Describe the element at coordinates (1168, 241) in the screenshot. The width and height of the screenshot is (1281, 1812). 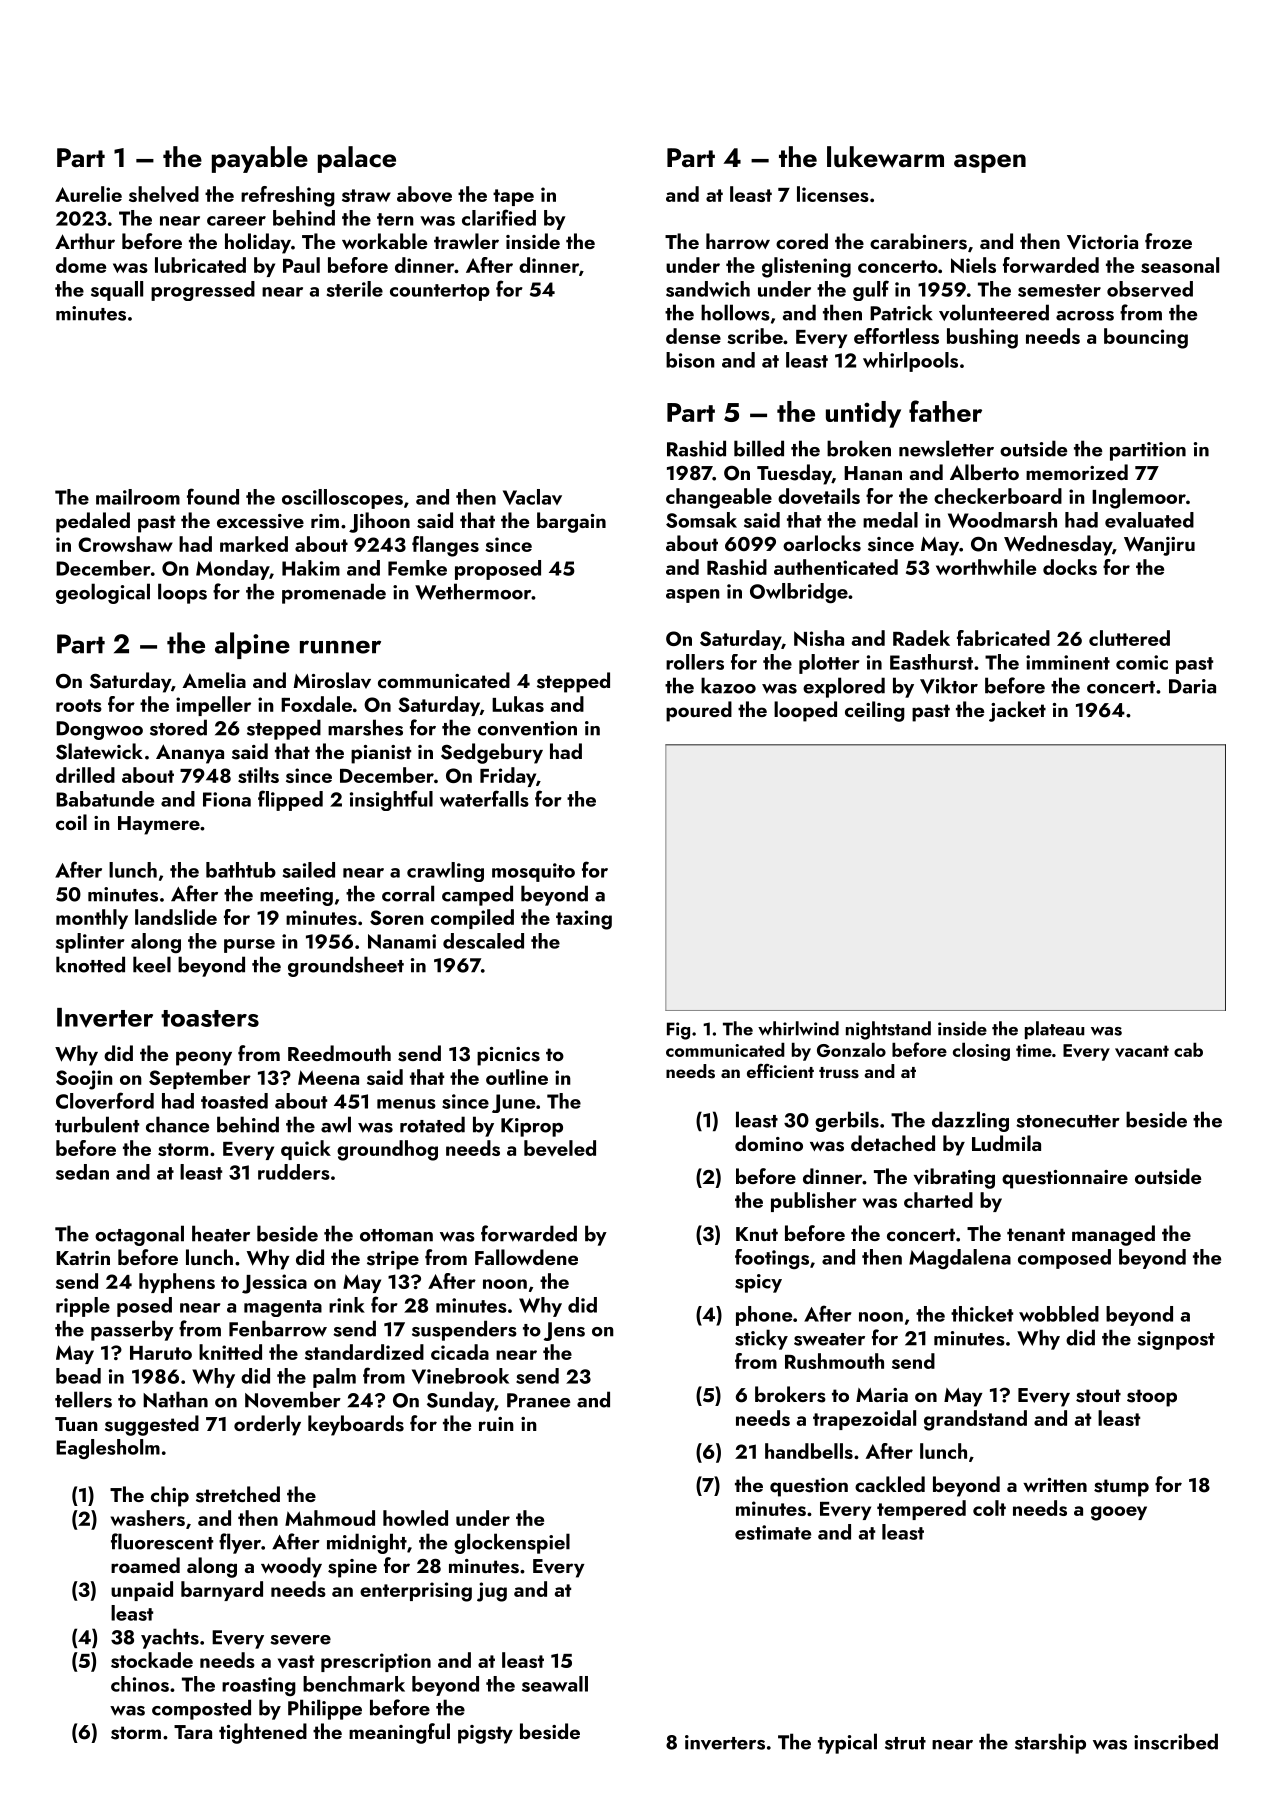
I see `froze` at that location.
